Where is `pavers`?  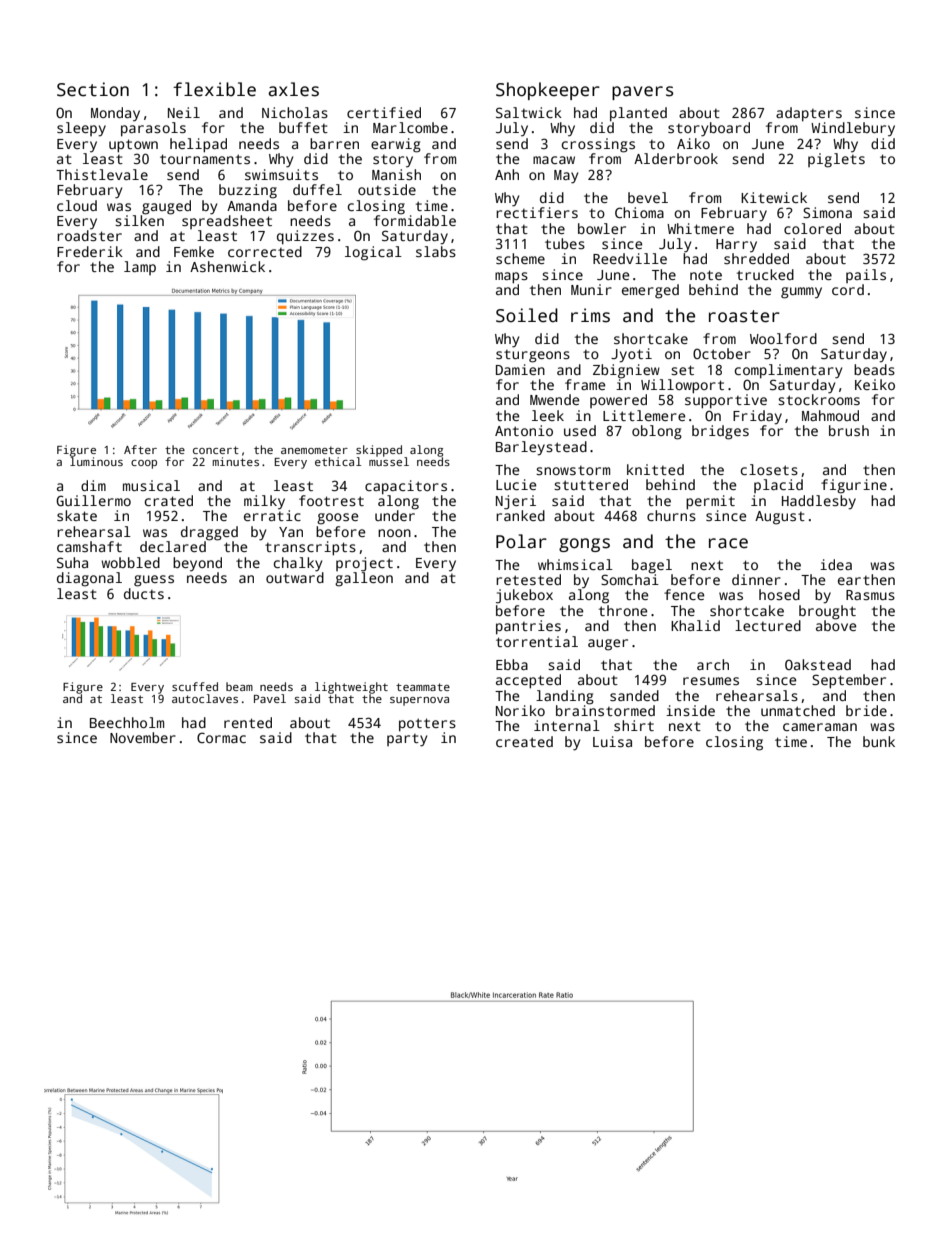 pavers is located at coordinates (643, 93).
